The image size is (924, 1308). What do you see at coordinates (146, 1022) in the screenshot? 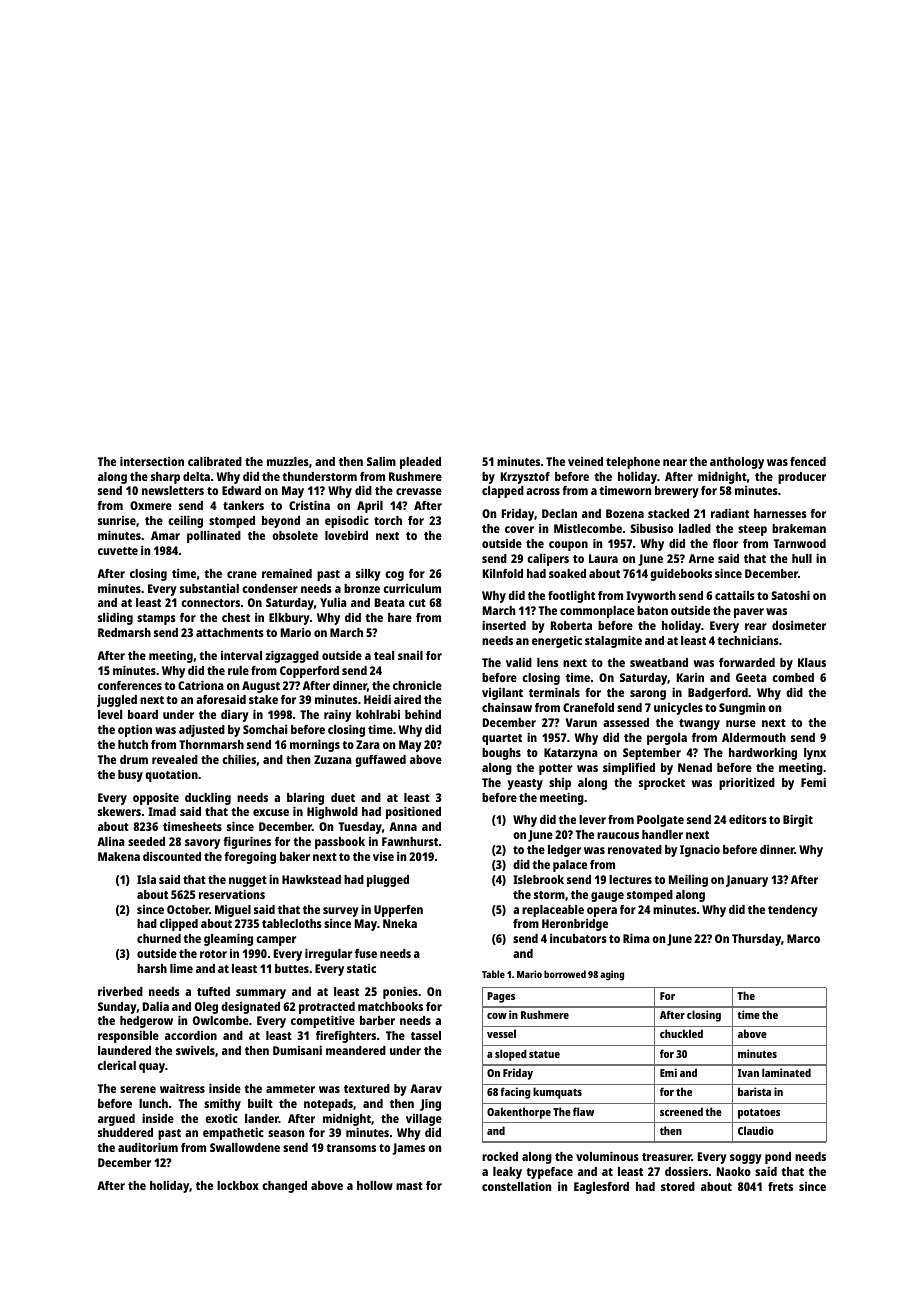
I see `hedgerow` at bounding box center [146, 1022].
